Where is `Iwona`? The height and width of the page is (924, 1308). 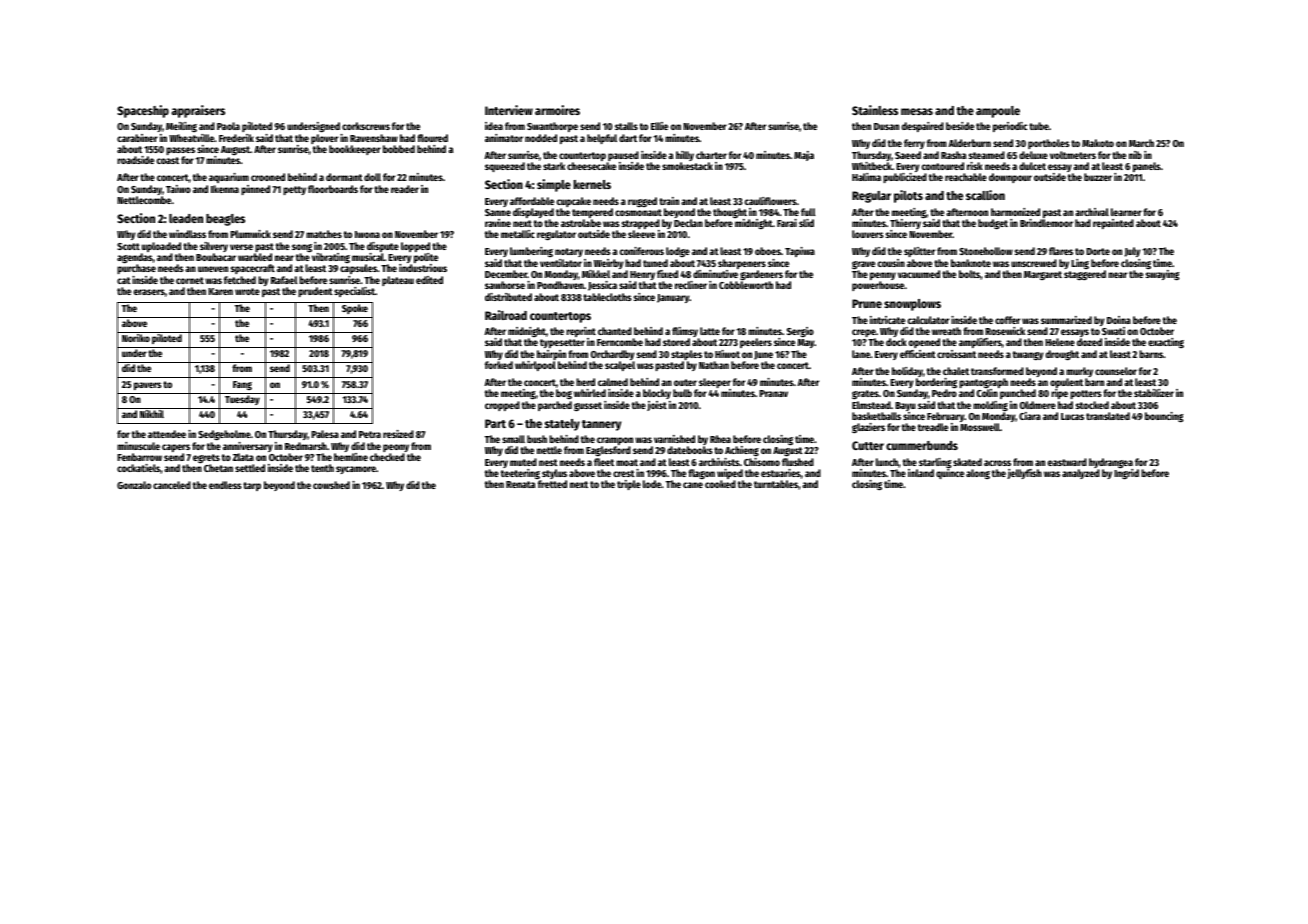
Iwona is located at coordinates (367, 234).
